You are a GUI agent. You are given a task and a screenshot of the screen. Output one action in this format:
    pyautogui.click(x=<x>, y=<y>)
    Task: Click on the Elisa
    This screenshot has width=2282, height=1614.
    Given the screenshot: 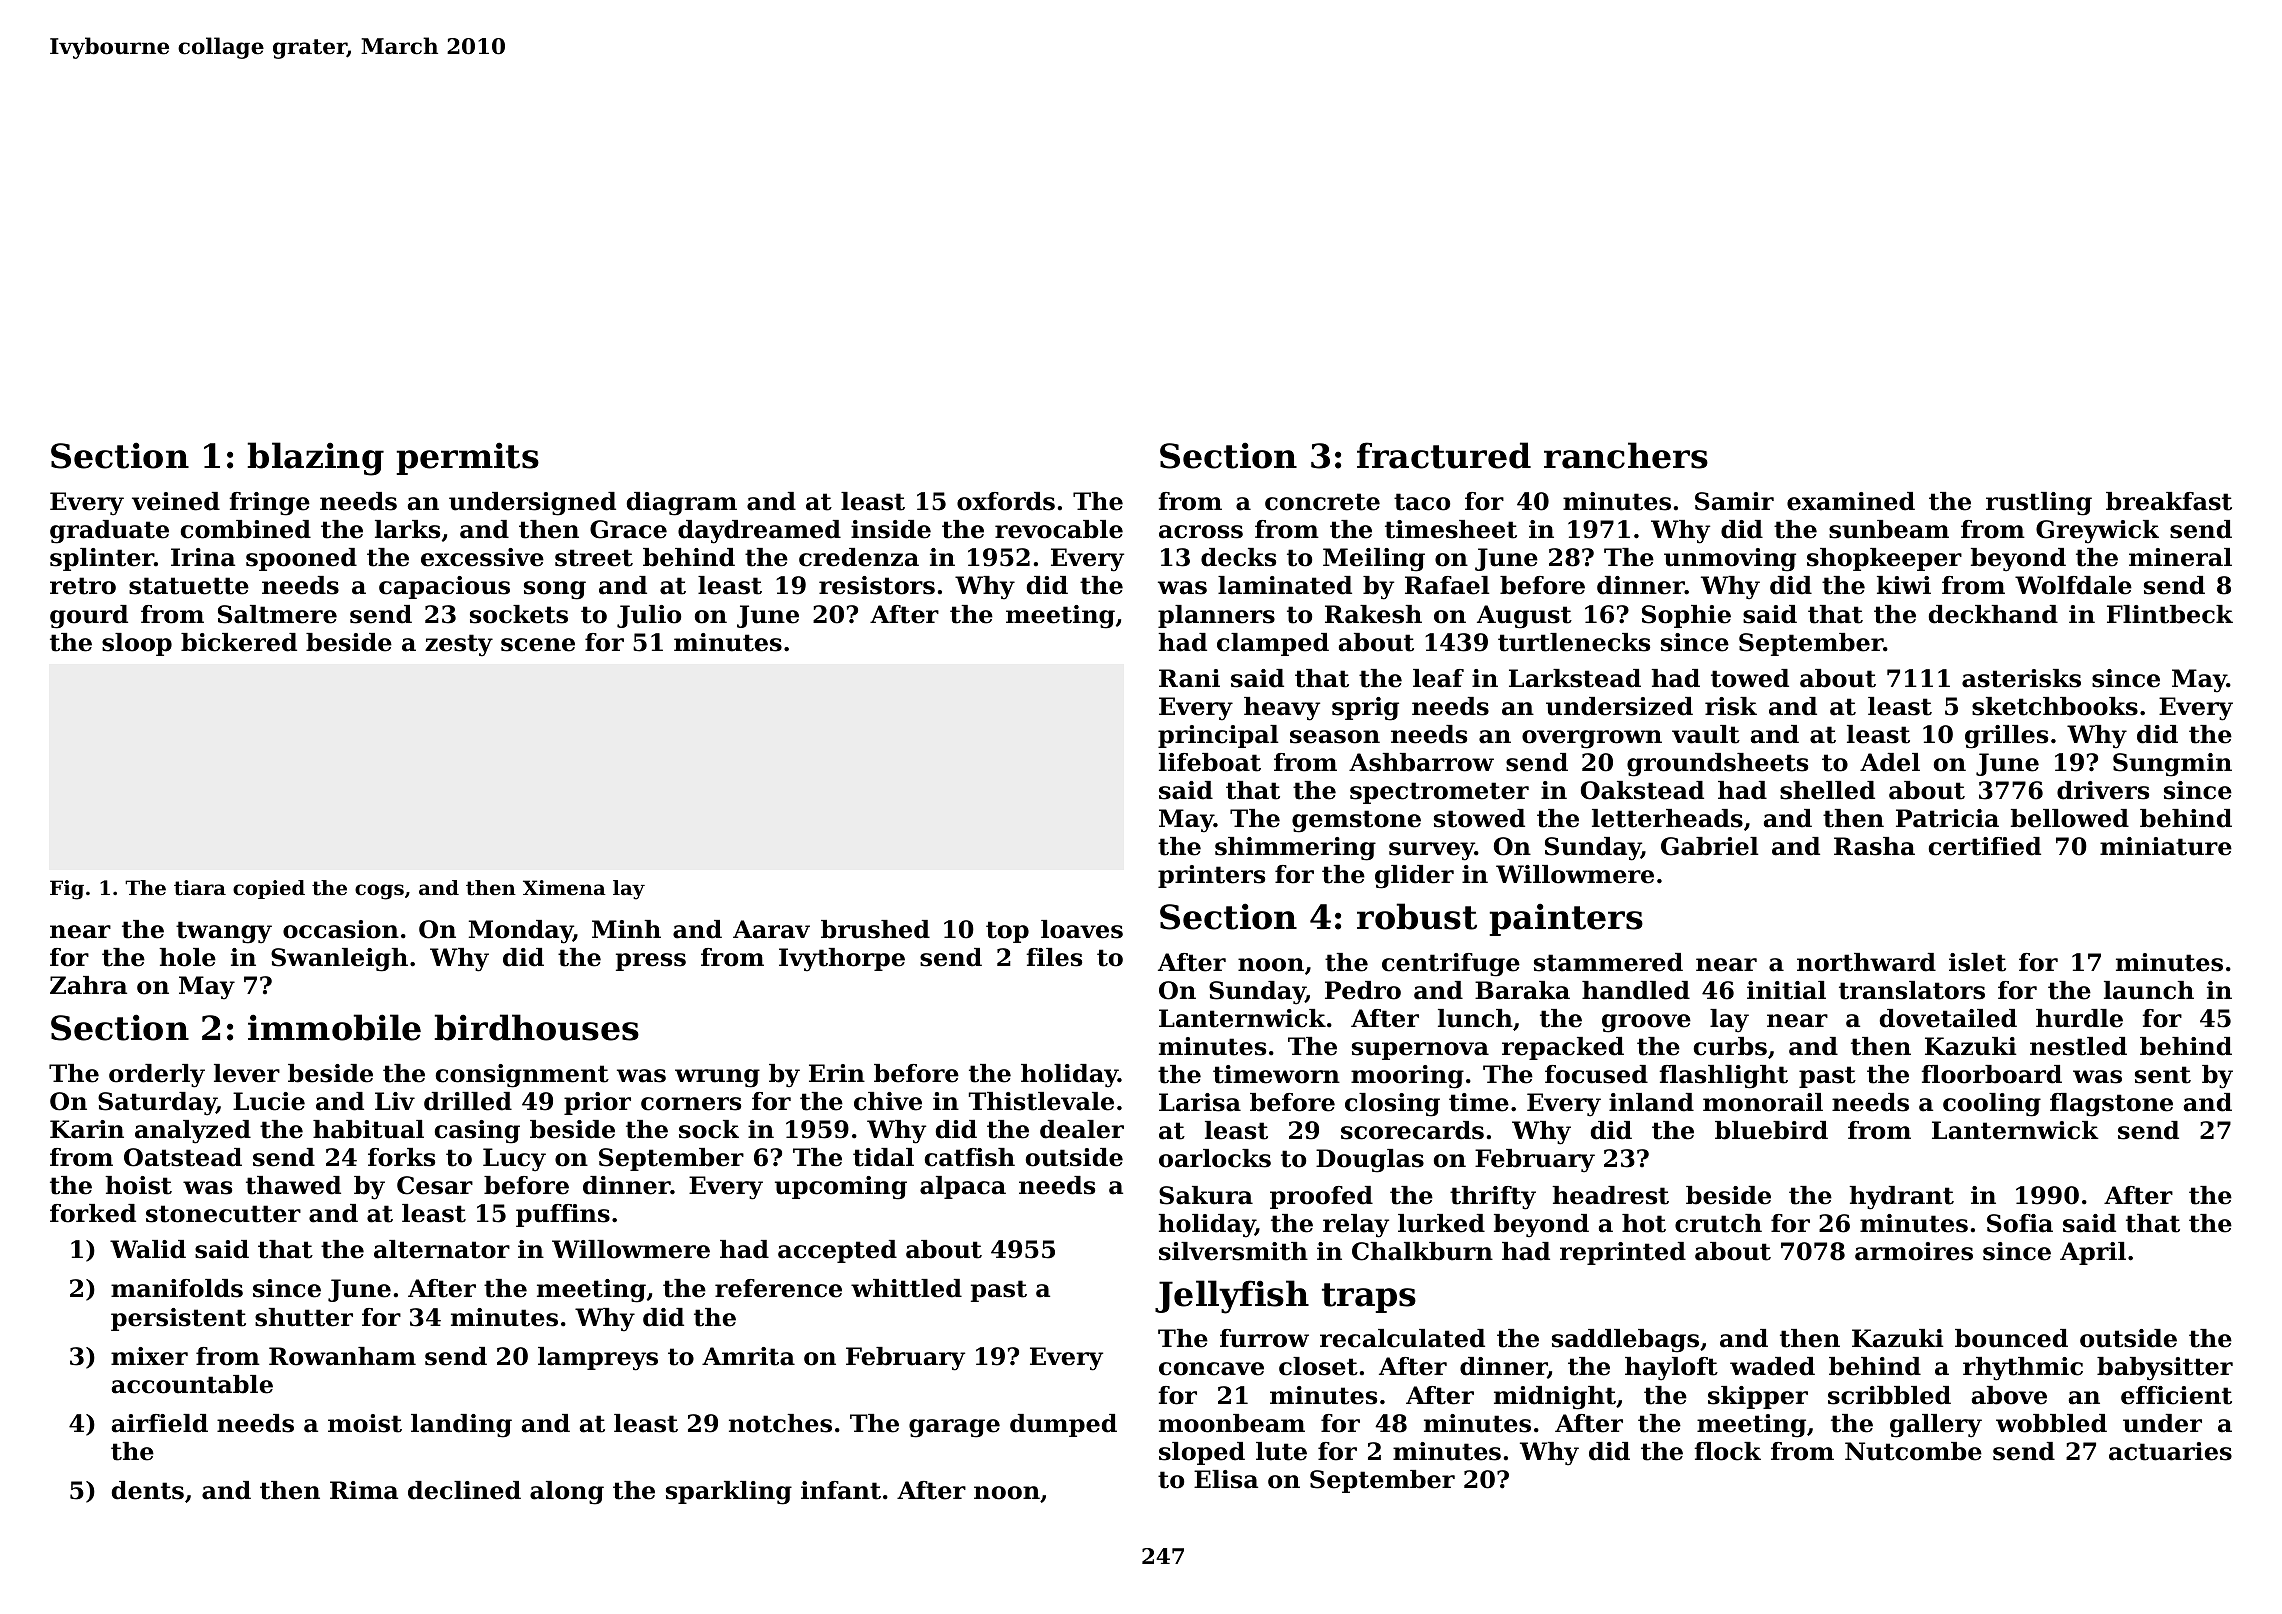 What is the action you would take?
    pyautogui.click(x=1226, y=1479)
